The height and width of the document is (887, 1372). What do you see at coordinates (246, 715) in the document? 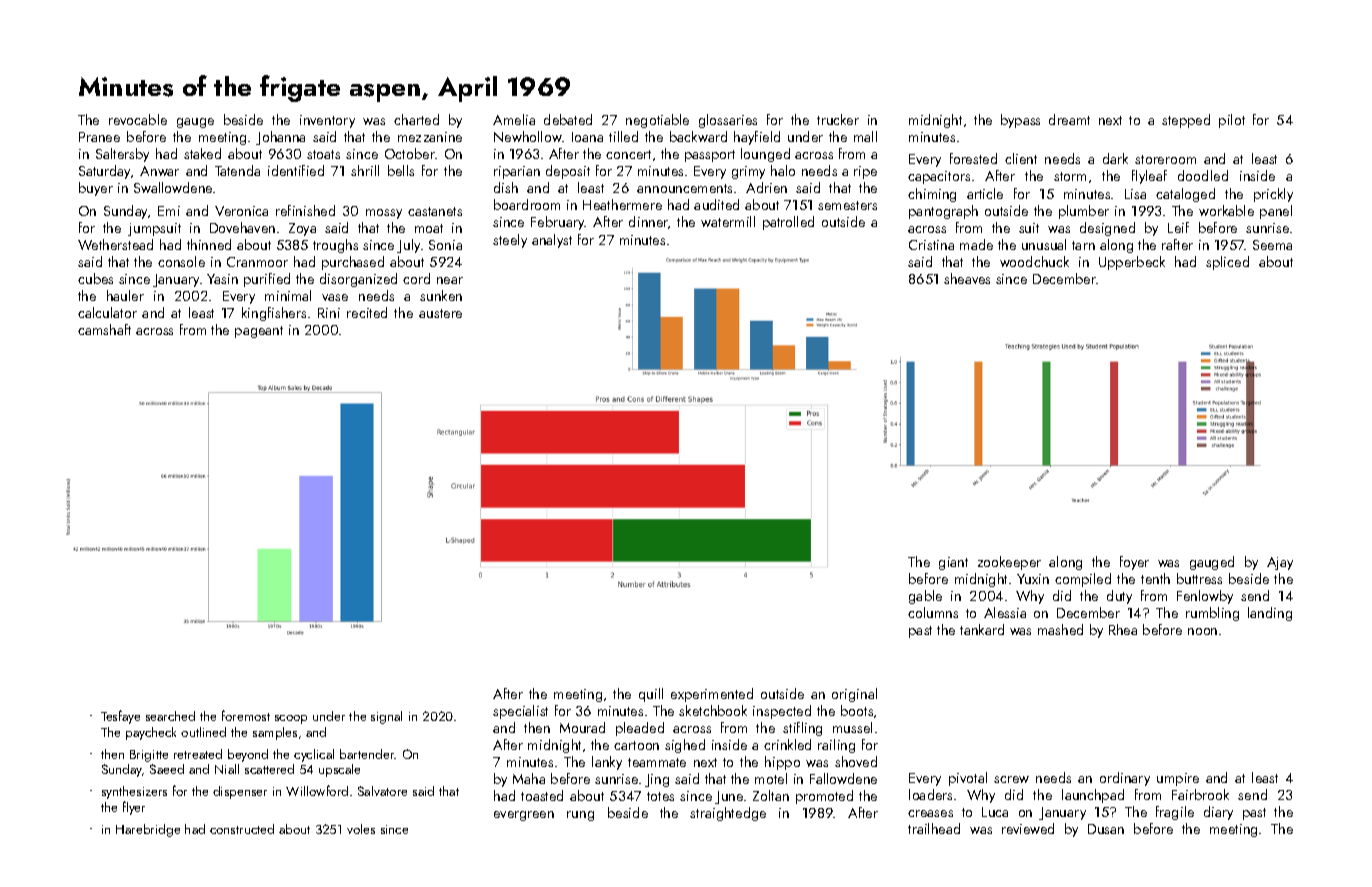
I see `foremost` at bounding box center [246, 715].
